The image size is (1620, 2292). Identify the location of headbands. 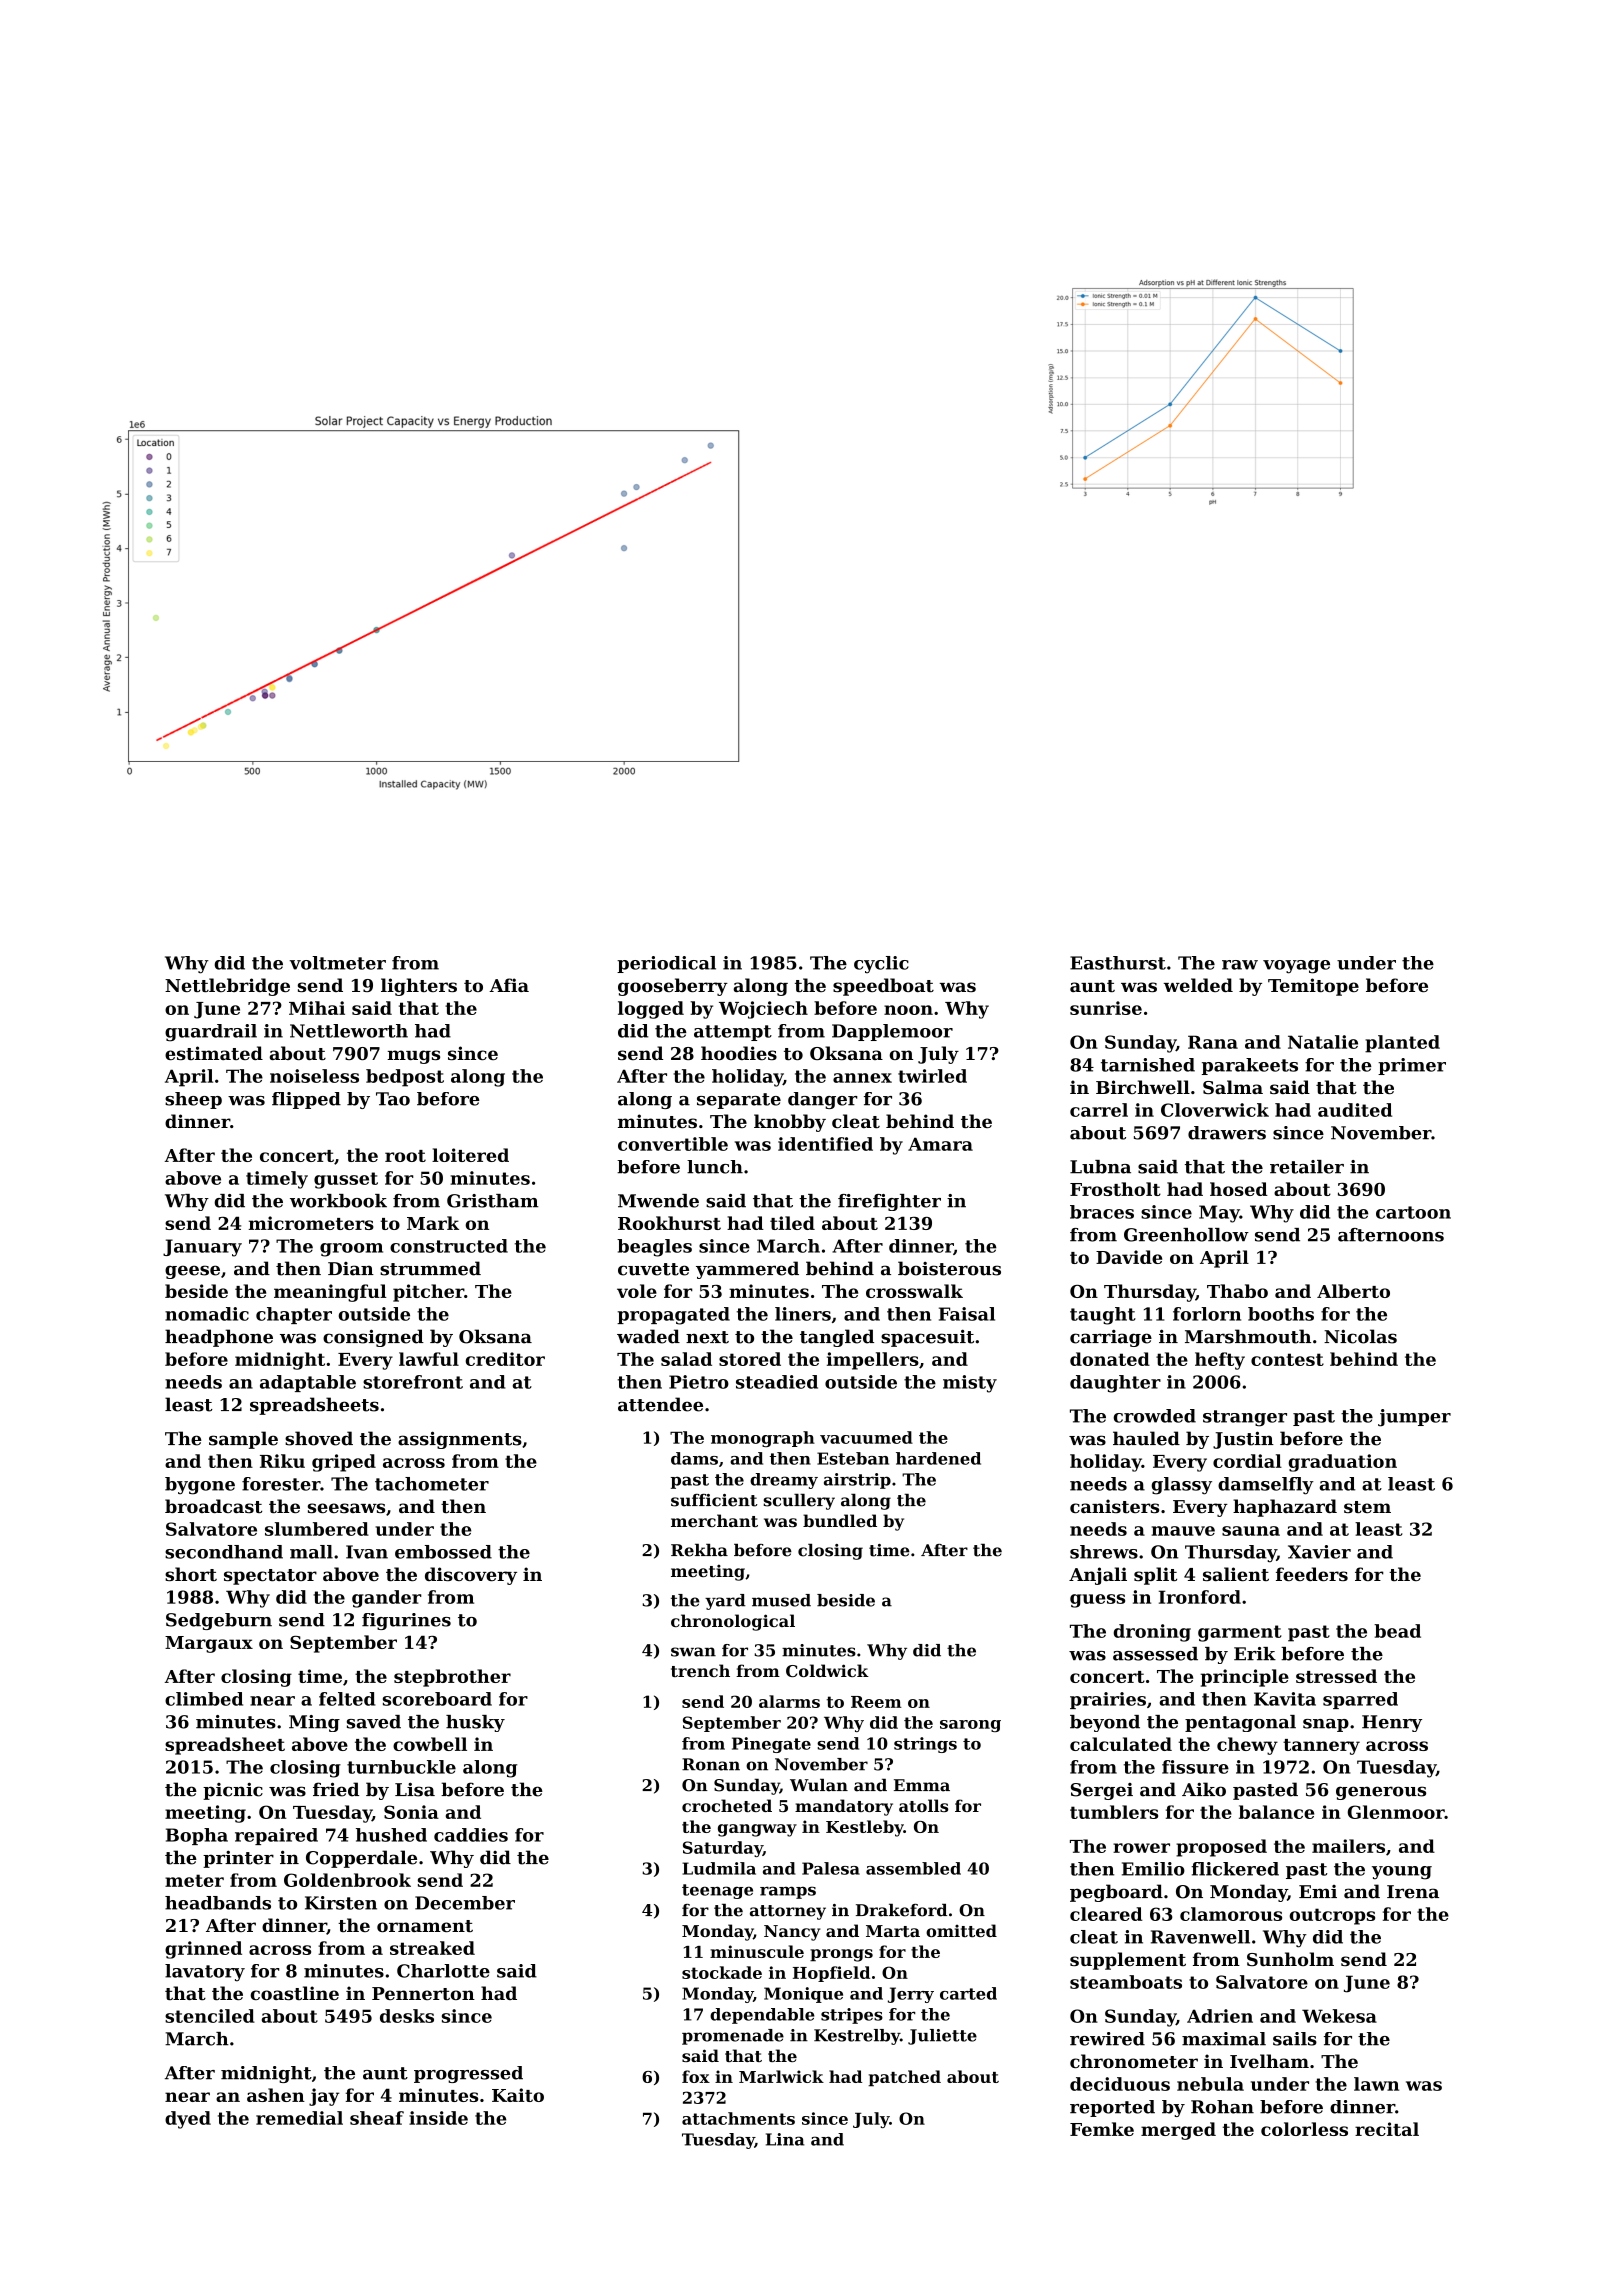
(218, 1903).
